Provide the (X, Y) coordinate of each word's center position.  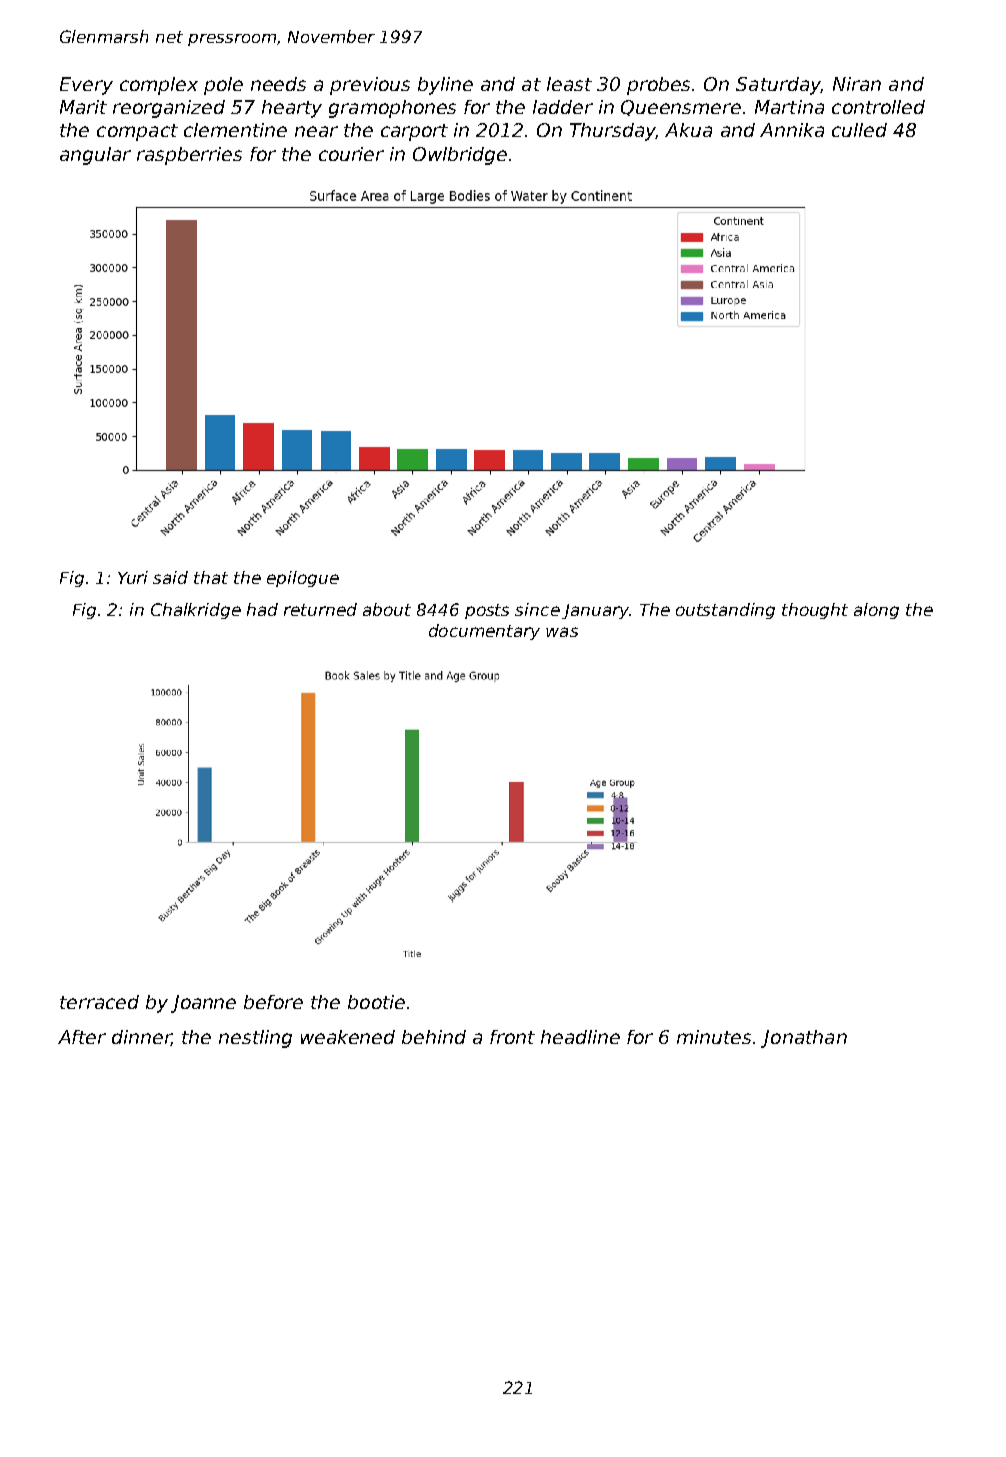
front (512, 1037)
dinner (141, 1038)
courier (351, 154)
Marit (83, 107)
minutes (714, 1037)
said (170, 577)
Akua (688, 130)
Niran (857, 84)
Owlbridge (460, 156)
